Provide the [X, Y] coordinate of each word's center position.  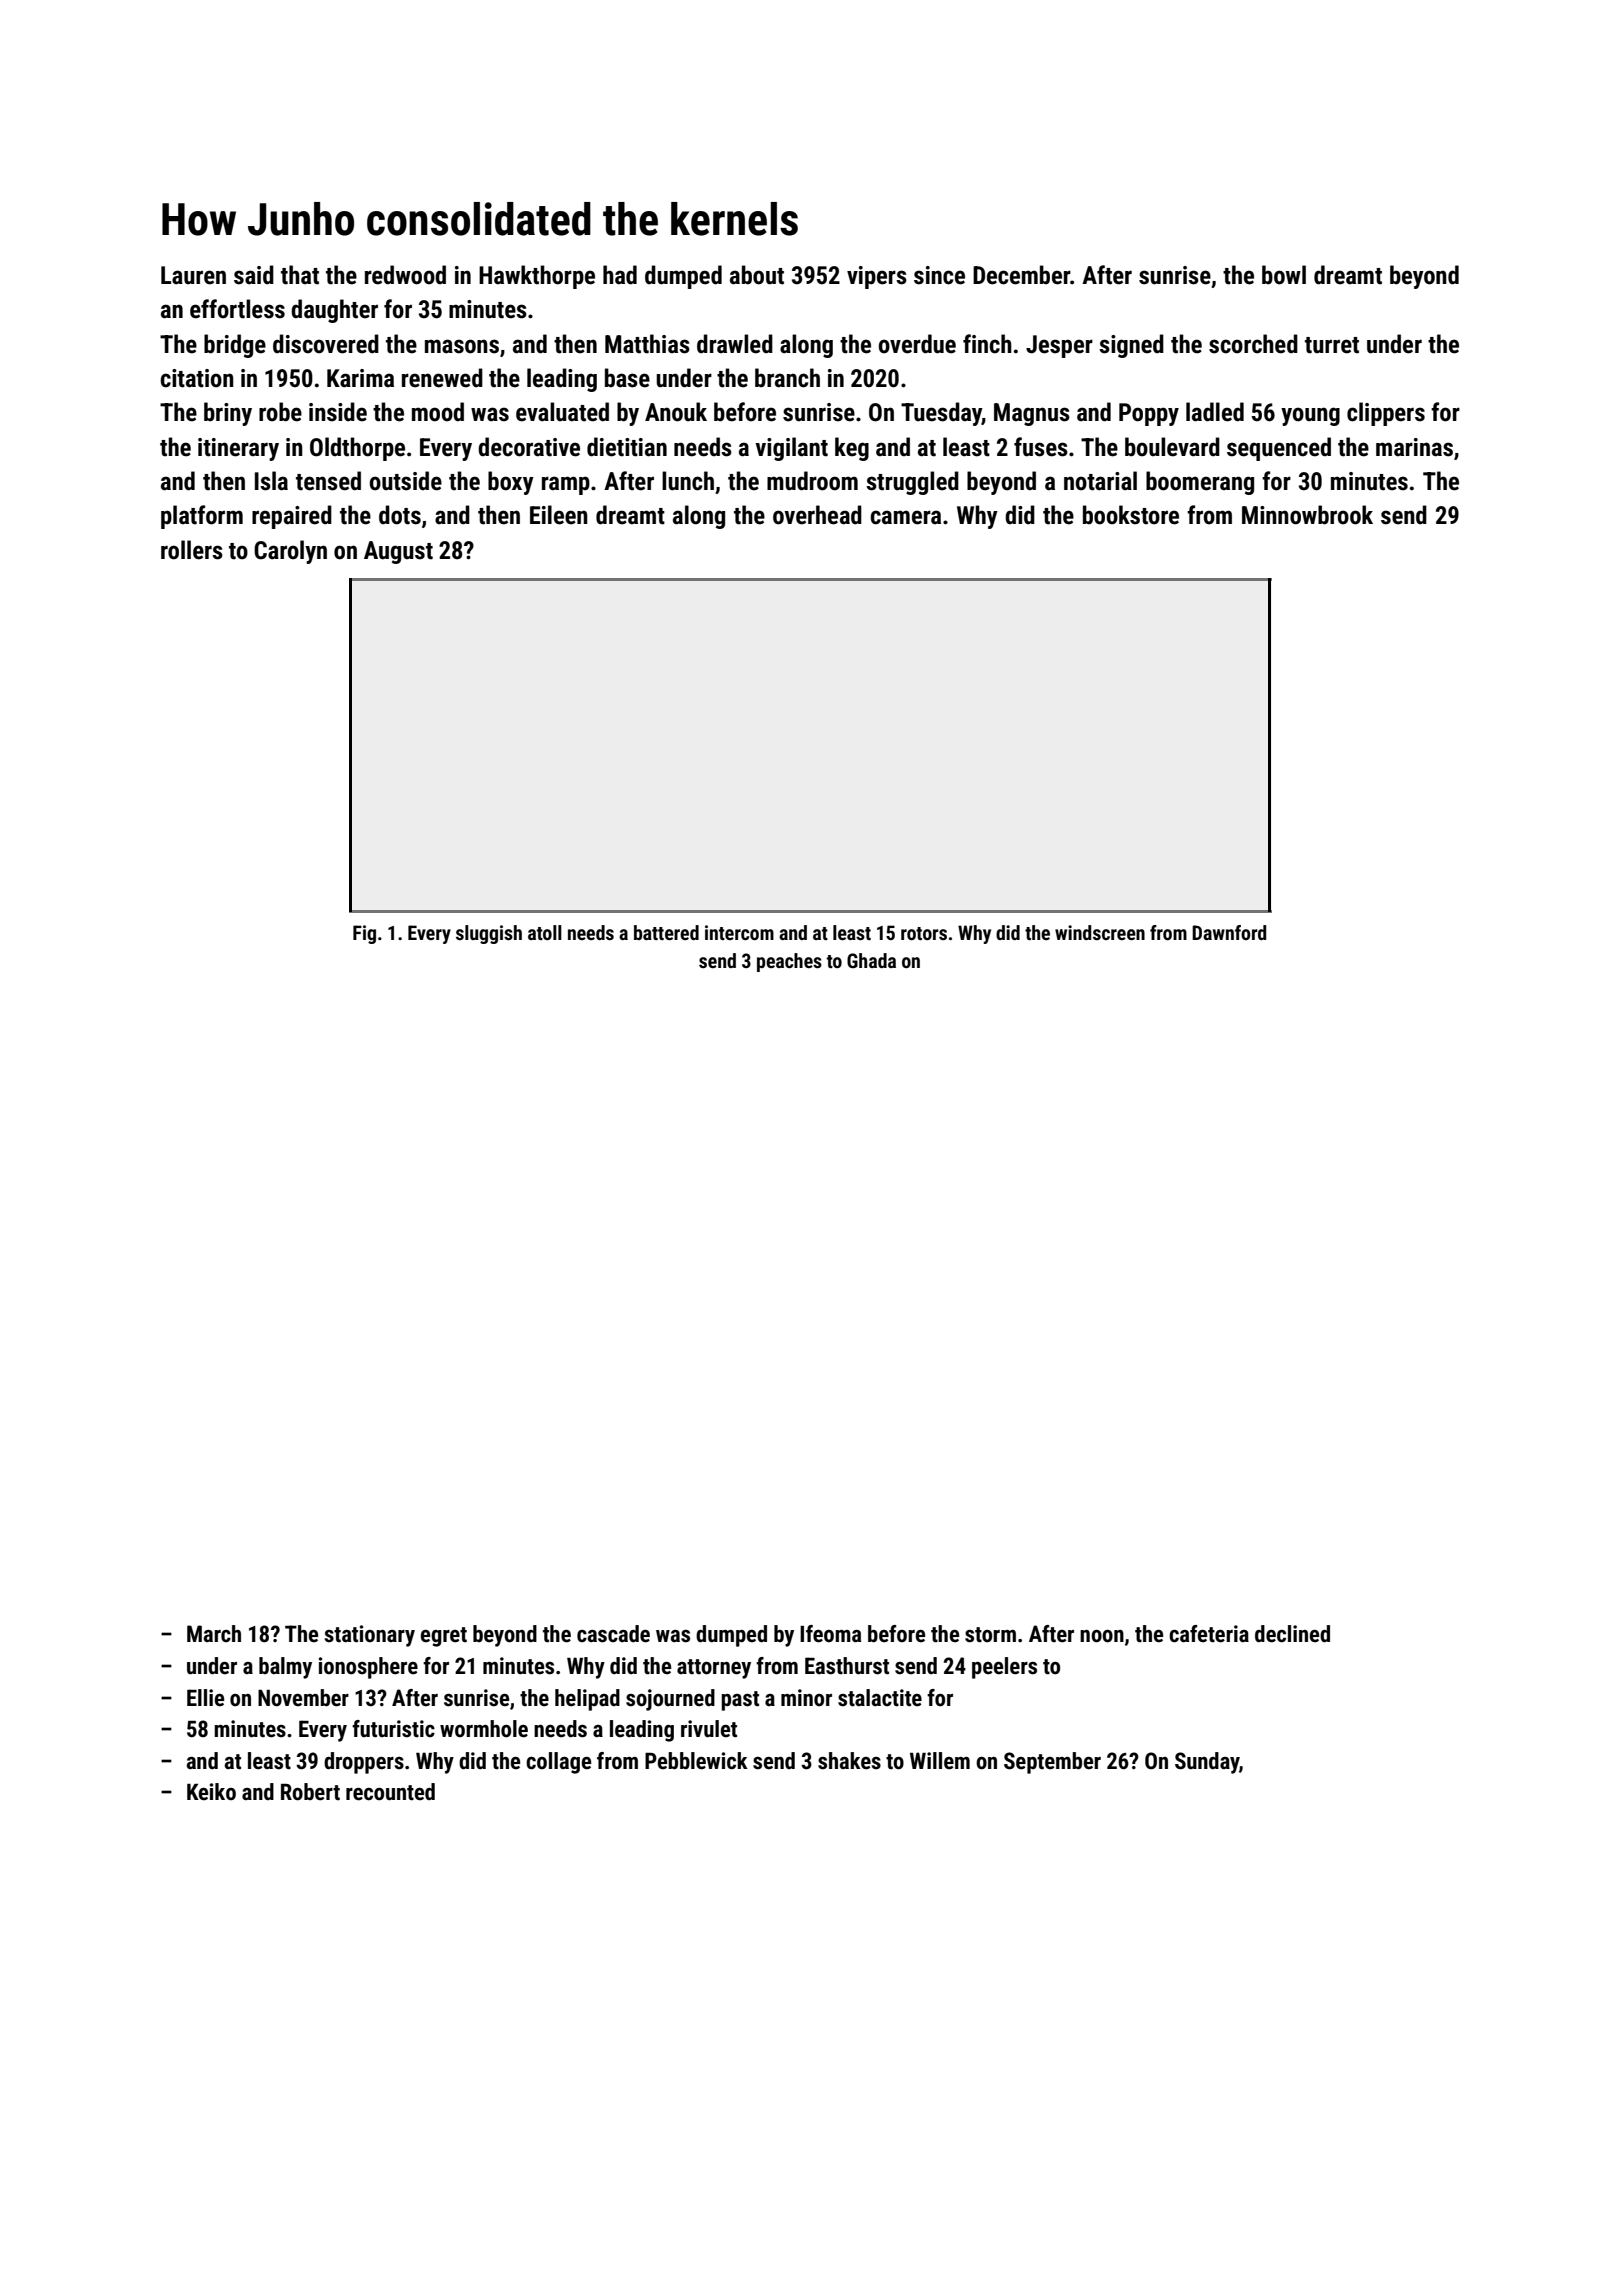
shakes [849, 1761]
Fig [364, 934]
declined [1292, 1634]
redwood [405, 275]
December [1021, 275]
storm [990, 1635]
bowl [1284, 275]
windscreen [1100, 932]
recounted [390, 1792]
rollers [192, 550]
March [214, 1633]
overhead [817, 515]
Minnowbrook [1307, 515]
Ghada [871, 960]
